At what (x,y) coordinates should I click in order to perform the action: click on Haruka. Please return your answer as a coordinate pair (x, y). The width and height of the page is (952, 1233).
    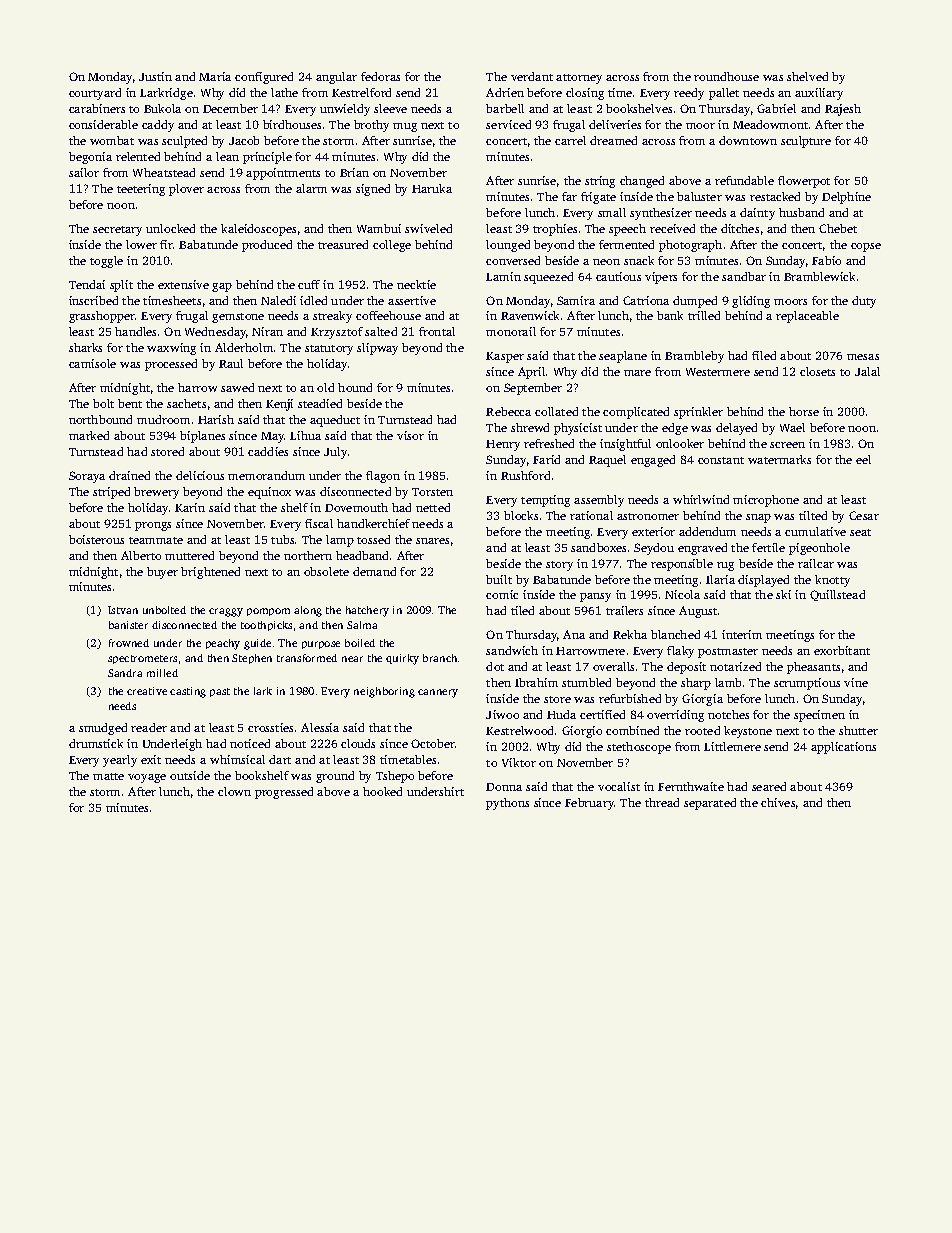
    Looking at the image, I should click on (432, 188).
